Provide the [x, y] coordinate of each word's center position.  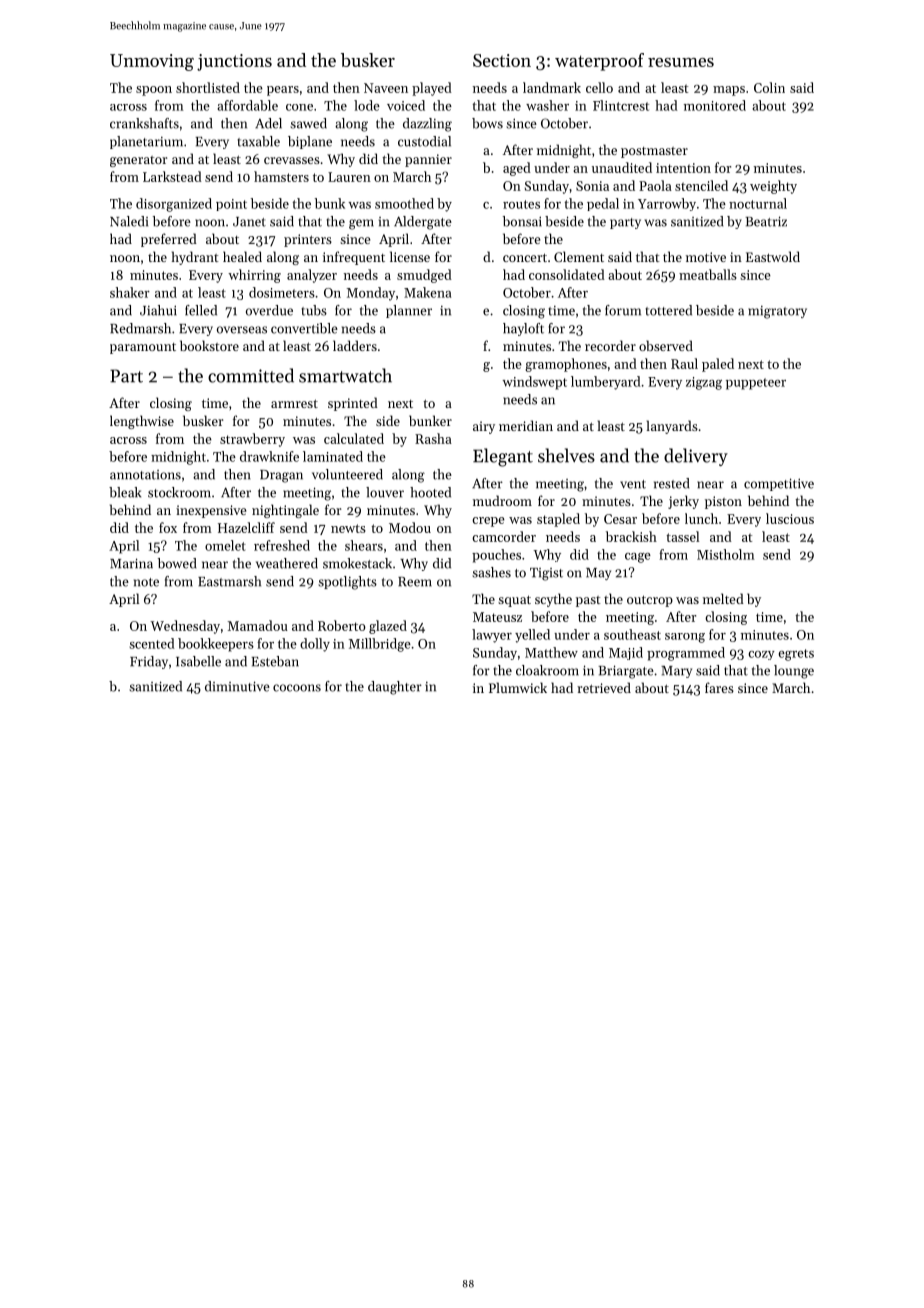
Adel [268, 123]
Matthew [551, 652]
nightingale [285, 511]
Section [502, 60]
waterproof [599, 62]
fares [719, 687]
